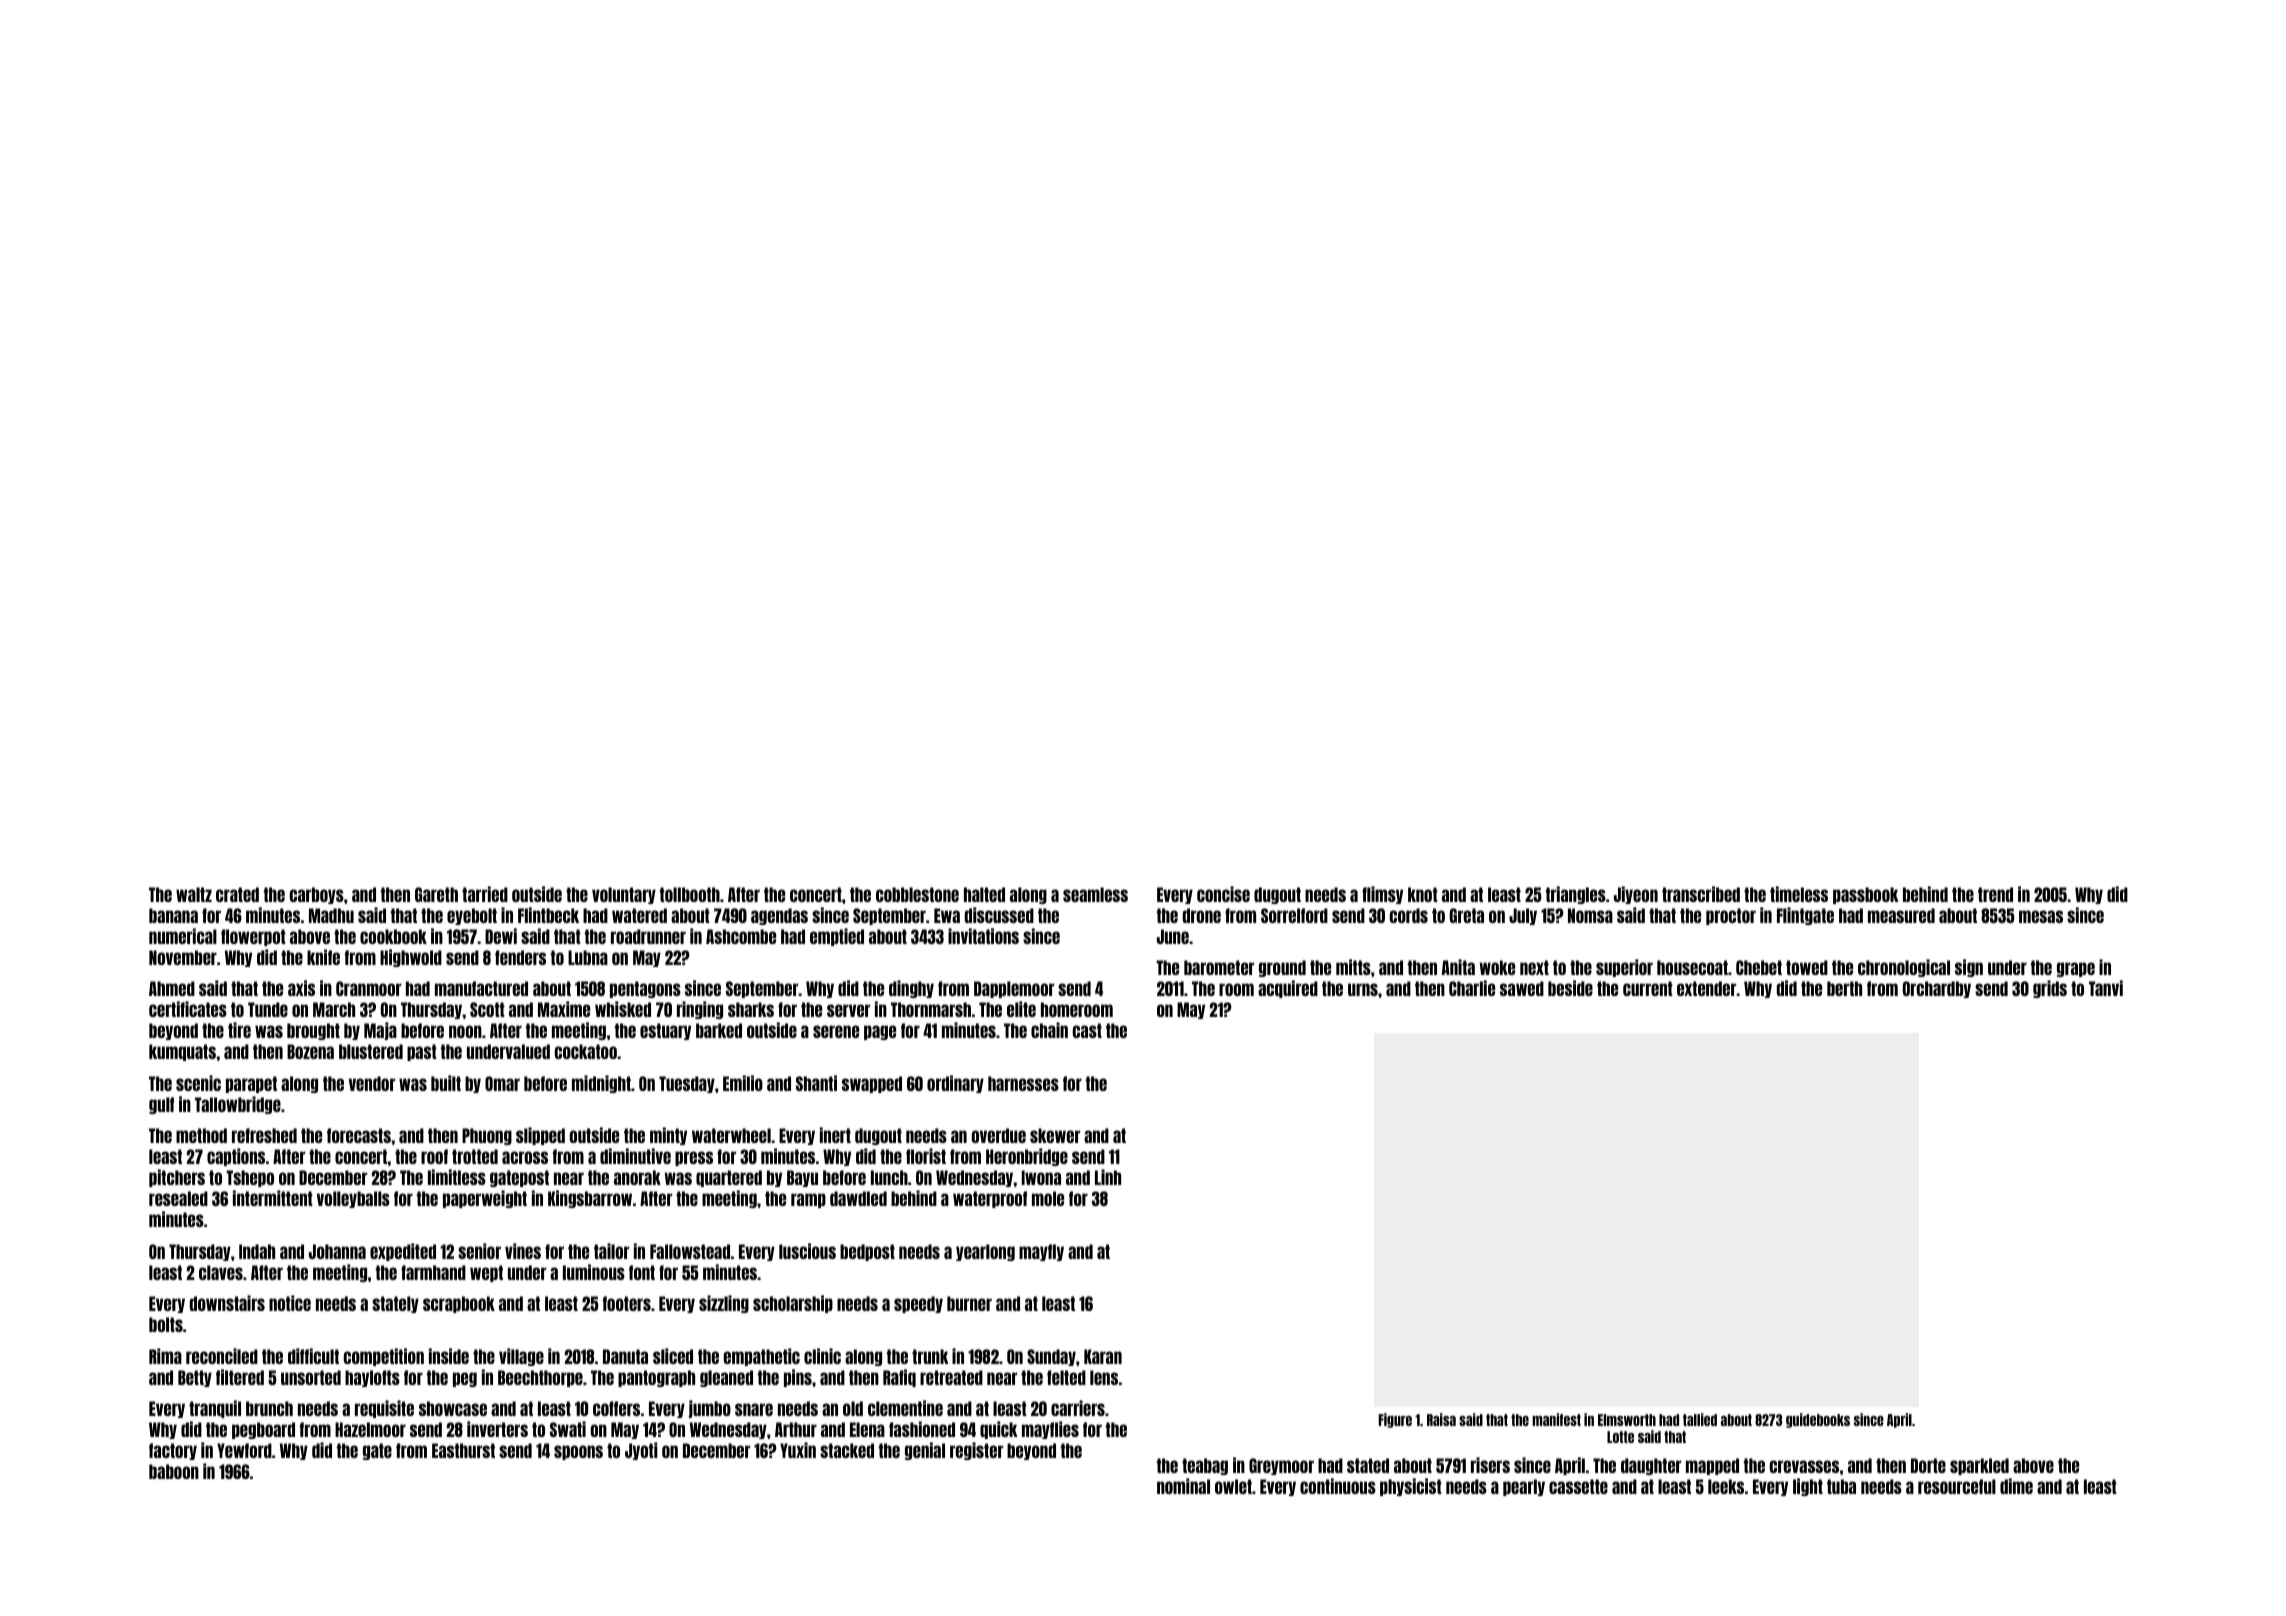 The height and width of the image is (1616, 2286). What do you see at coordinates (323, 957) in the image?
I see `knife` at bounding box center [323, 957].
